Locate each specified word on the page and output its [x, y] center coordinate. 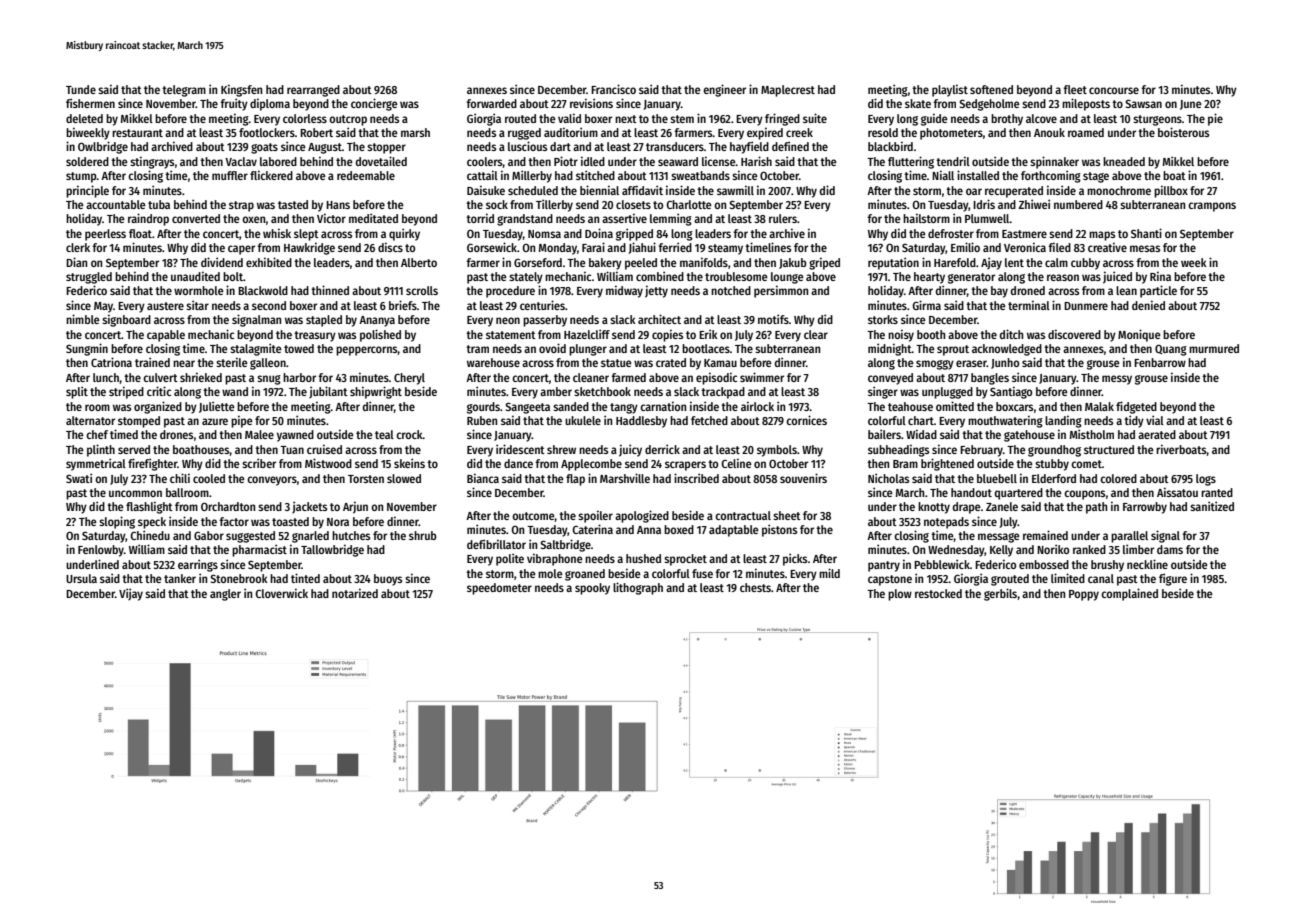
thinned [330, 290]
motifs [773, 319]
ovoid [552, 348]
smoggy [935, 365]
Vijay [131, 594]
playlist [950, 90]
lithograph [638, 588]
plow [900, 595]
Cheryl [409, 379]
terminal [1029, 305]
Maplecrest [788, 91]
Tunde [81, 89]
